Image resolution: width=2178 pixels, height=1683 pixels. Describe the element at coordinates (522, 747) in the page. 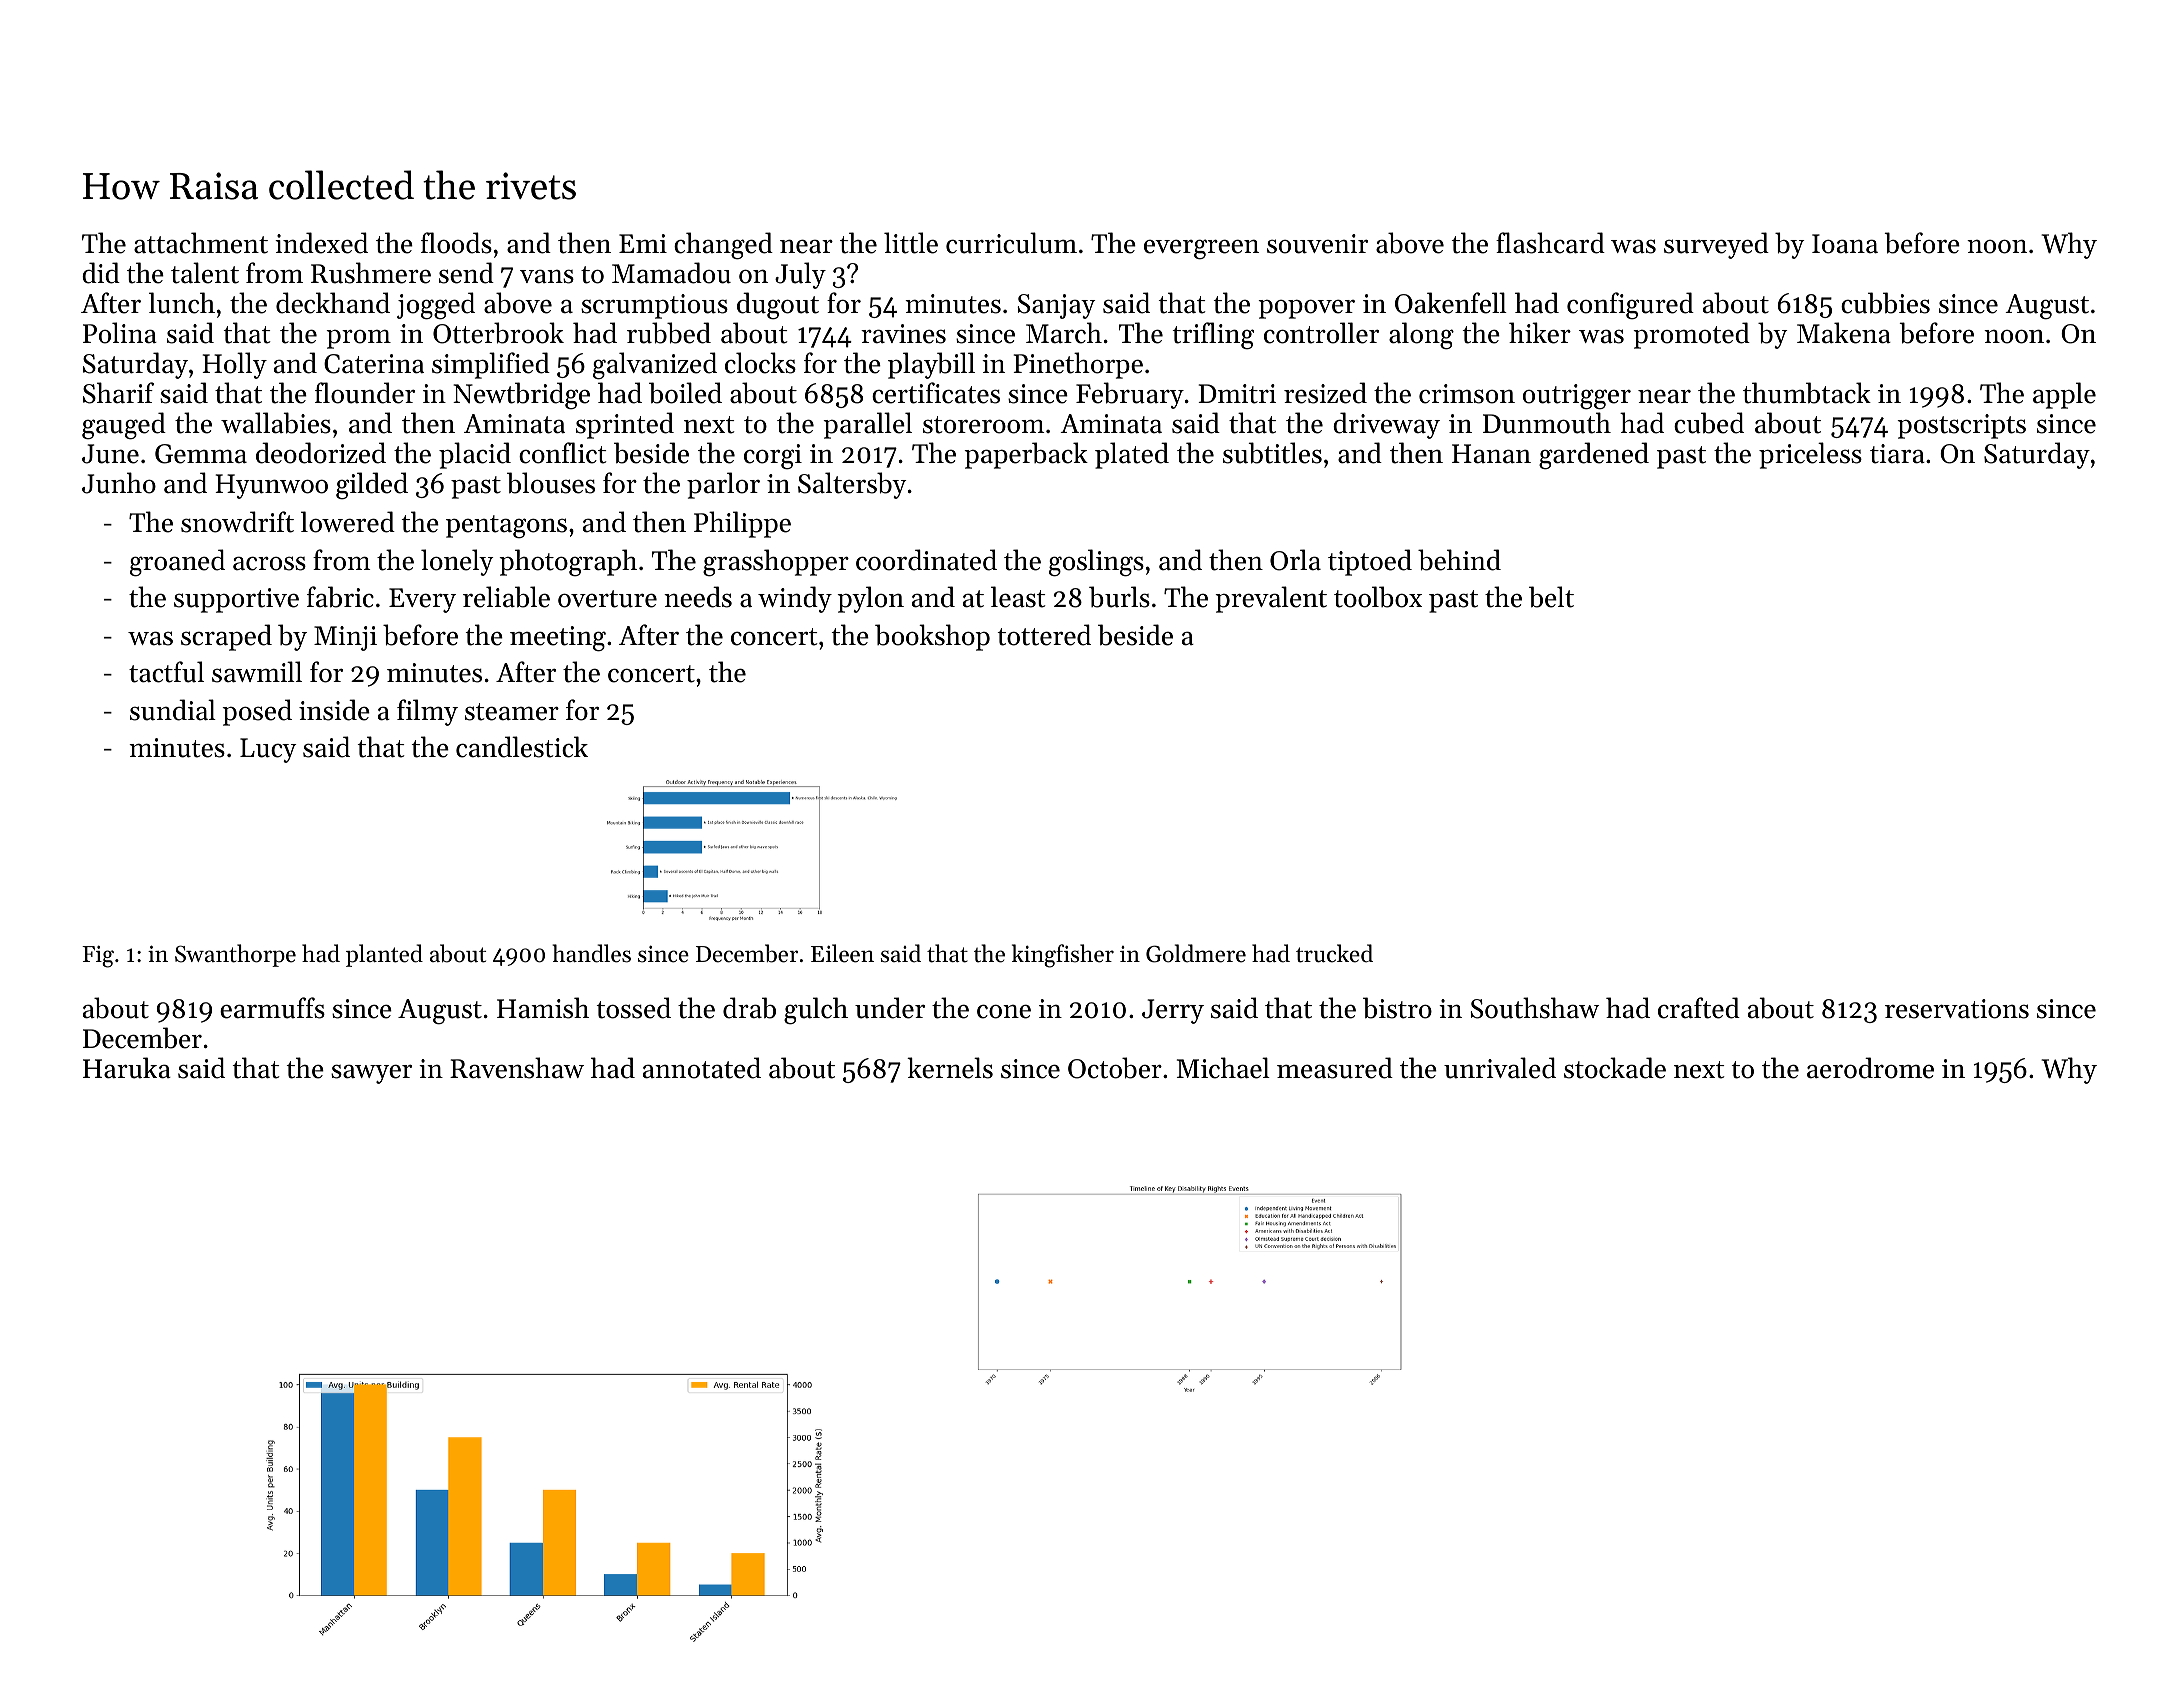

I see `candlestick` at that location.
